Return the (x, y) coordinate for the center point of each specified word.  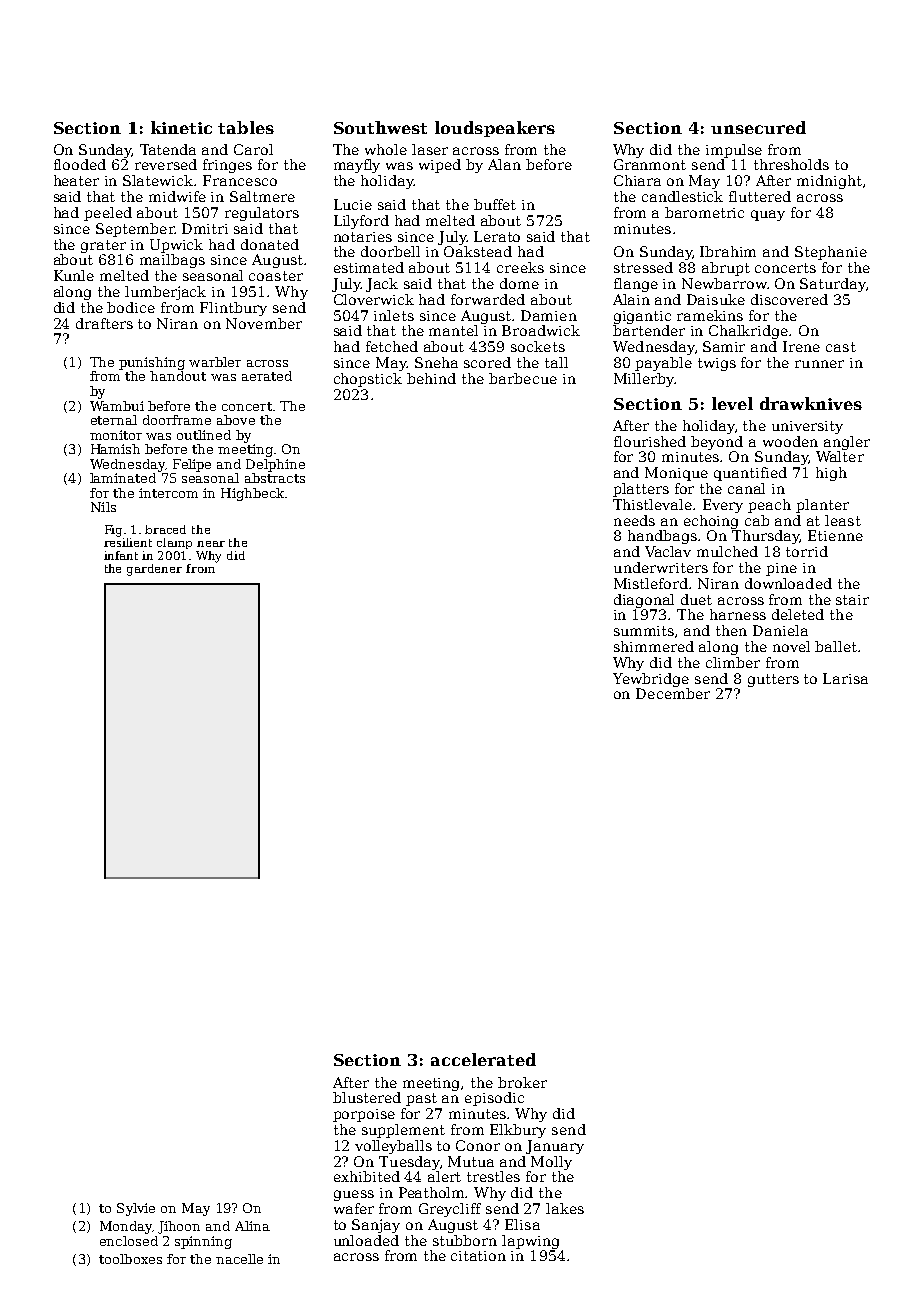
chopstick (368, 380)
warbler (215, 362)
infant (121, 555)
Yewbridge (651, 680)
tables (246, 127)
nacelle (239, 1259)
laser (430, 149)
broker (522, 1082)
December (673, 693)
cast (841, 347)
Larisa (845, 678)
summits (644, 631)
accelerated (483, 1059)
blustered (367, 1097)
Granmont (650, 164)
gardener (154, 570)
